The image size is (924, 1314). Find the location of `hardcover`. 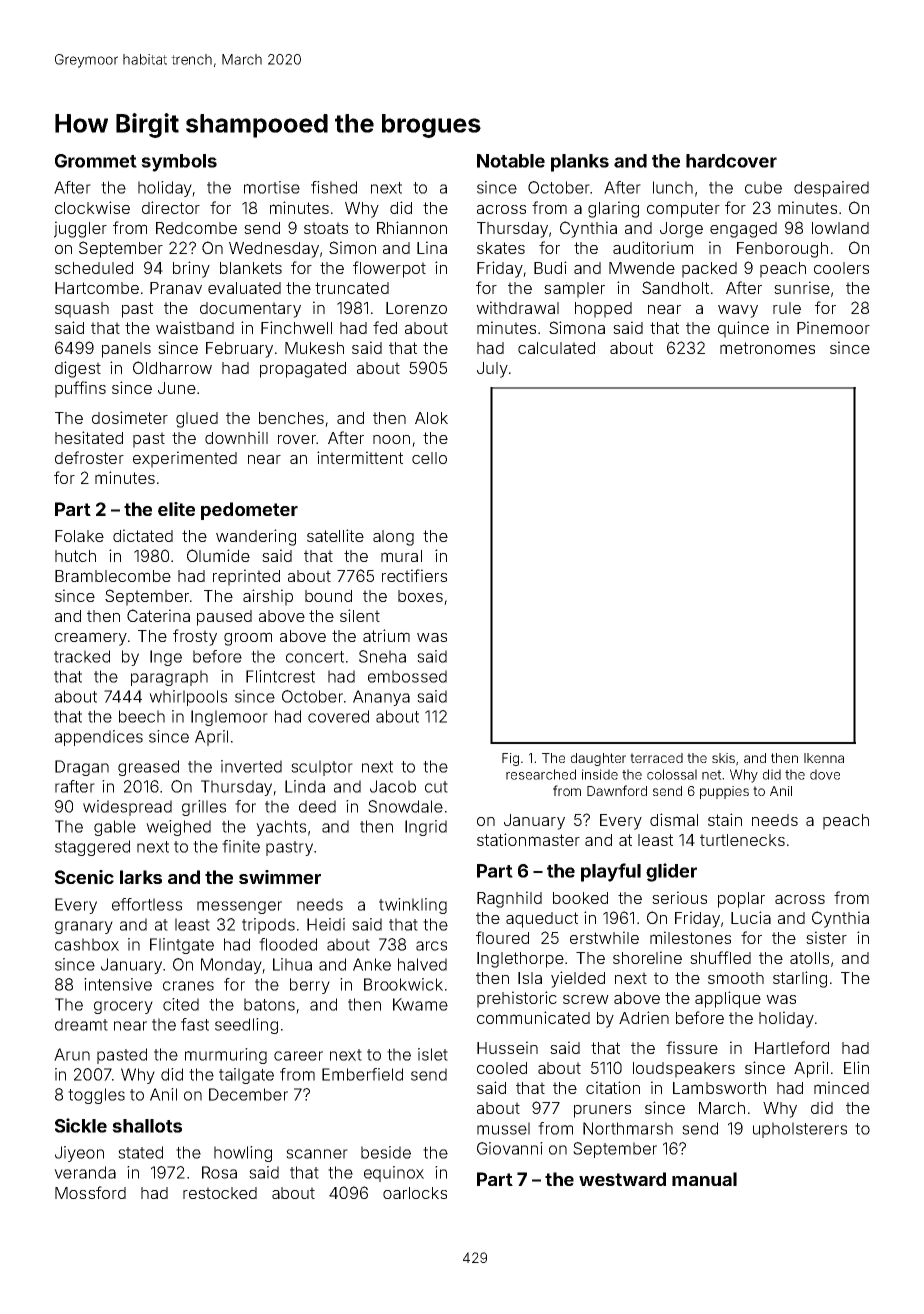

hardcover is located at coordinates (731, 161).
